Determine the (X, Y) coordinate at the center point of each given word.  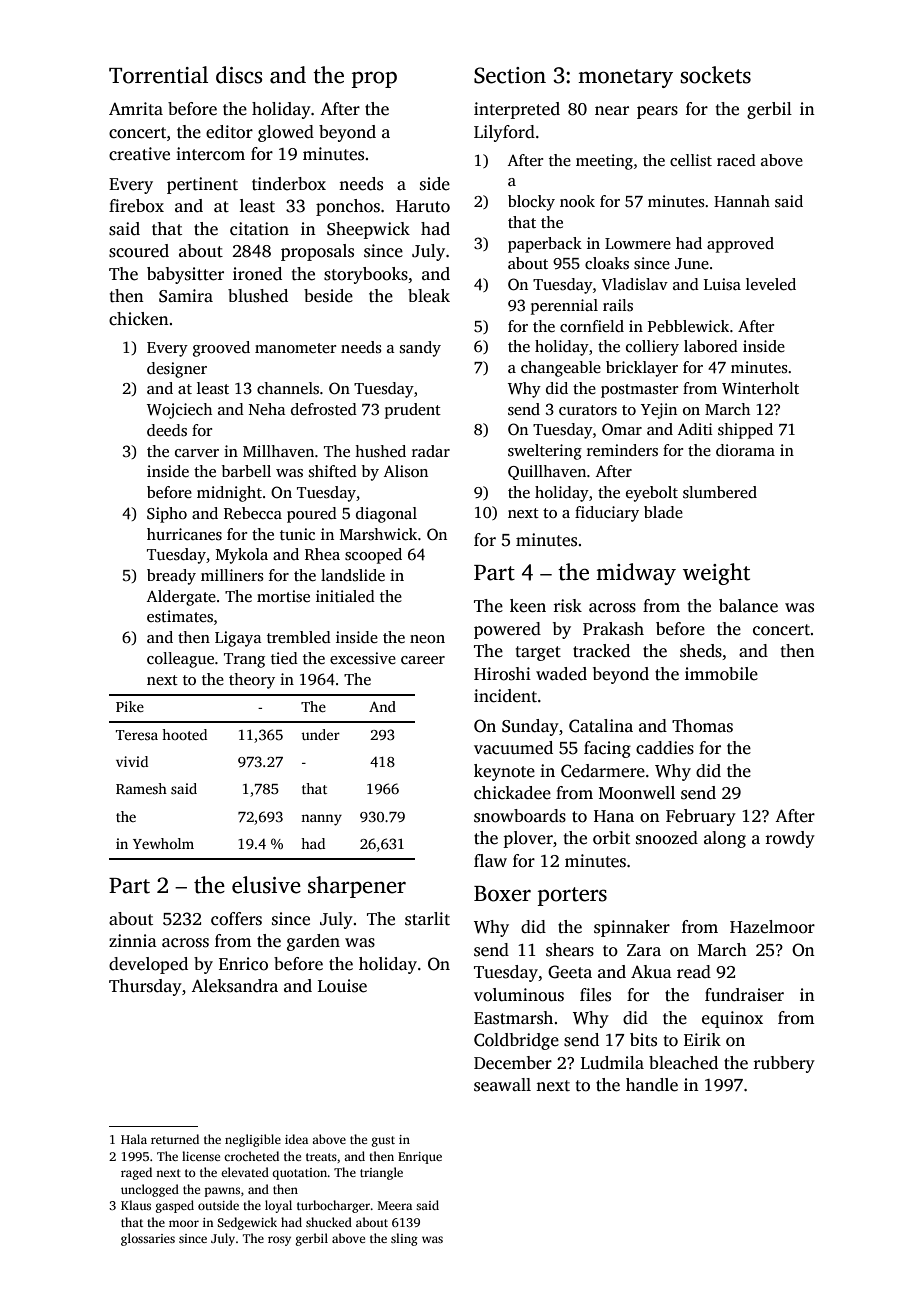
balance (748, 606)
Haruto (423, 206)
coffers (236, 919)
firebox (136, 206)
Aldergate (181, 598)
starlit (427, 919)
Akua (651, 972)
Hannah (742, 201)
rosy (279, 1241)
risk (567, 606)
